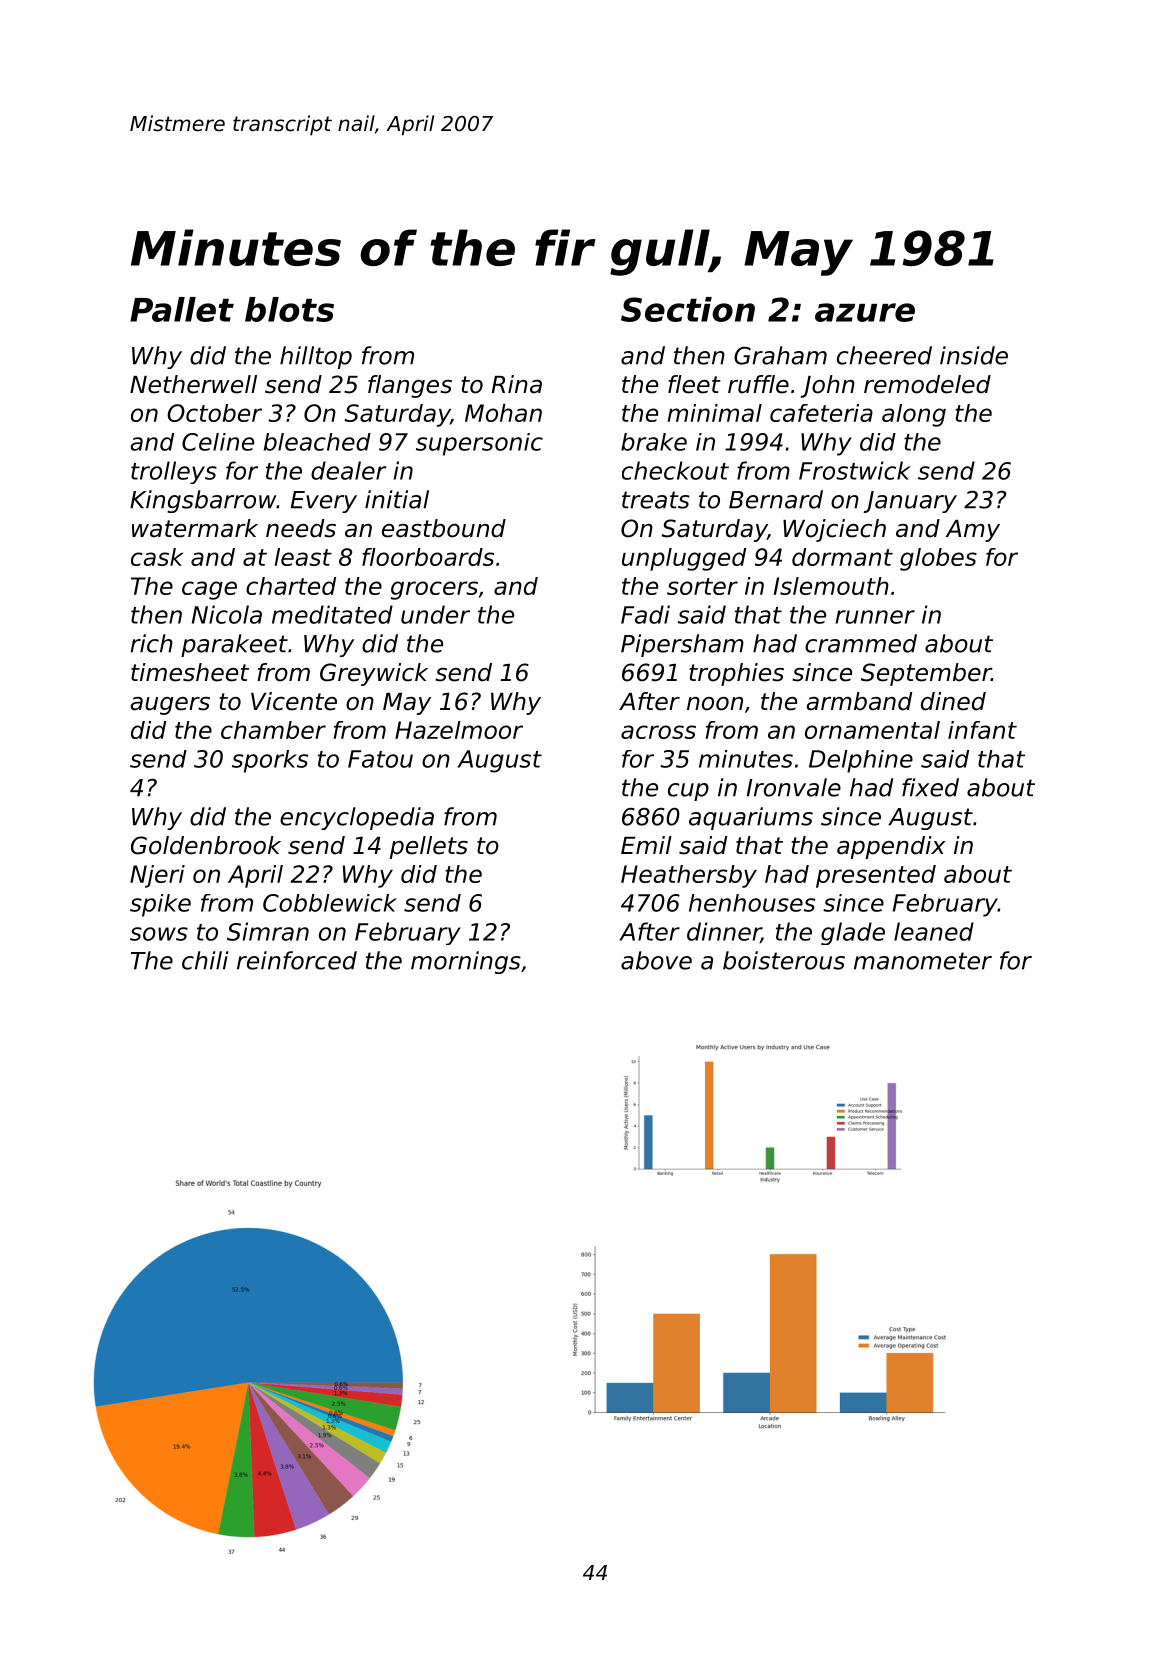  Describe the element at coordinates (297, 960) in the screenshot. I see `reinforced` at that location.
